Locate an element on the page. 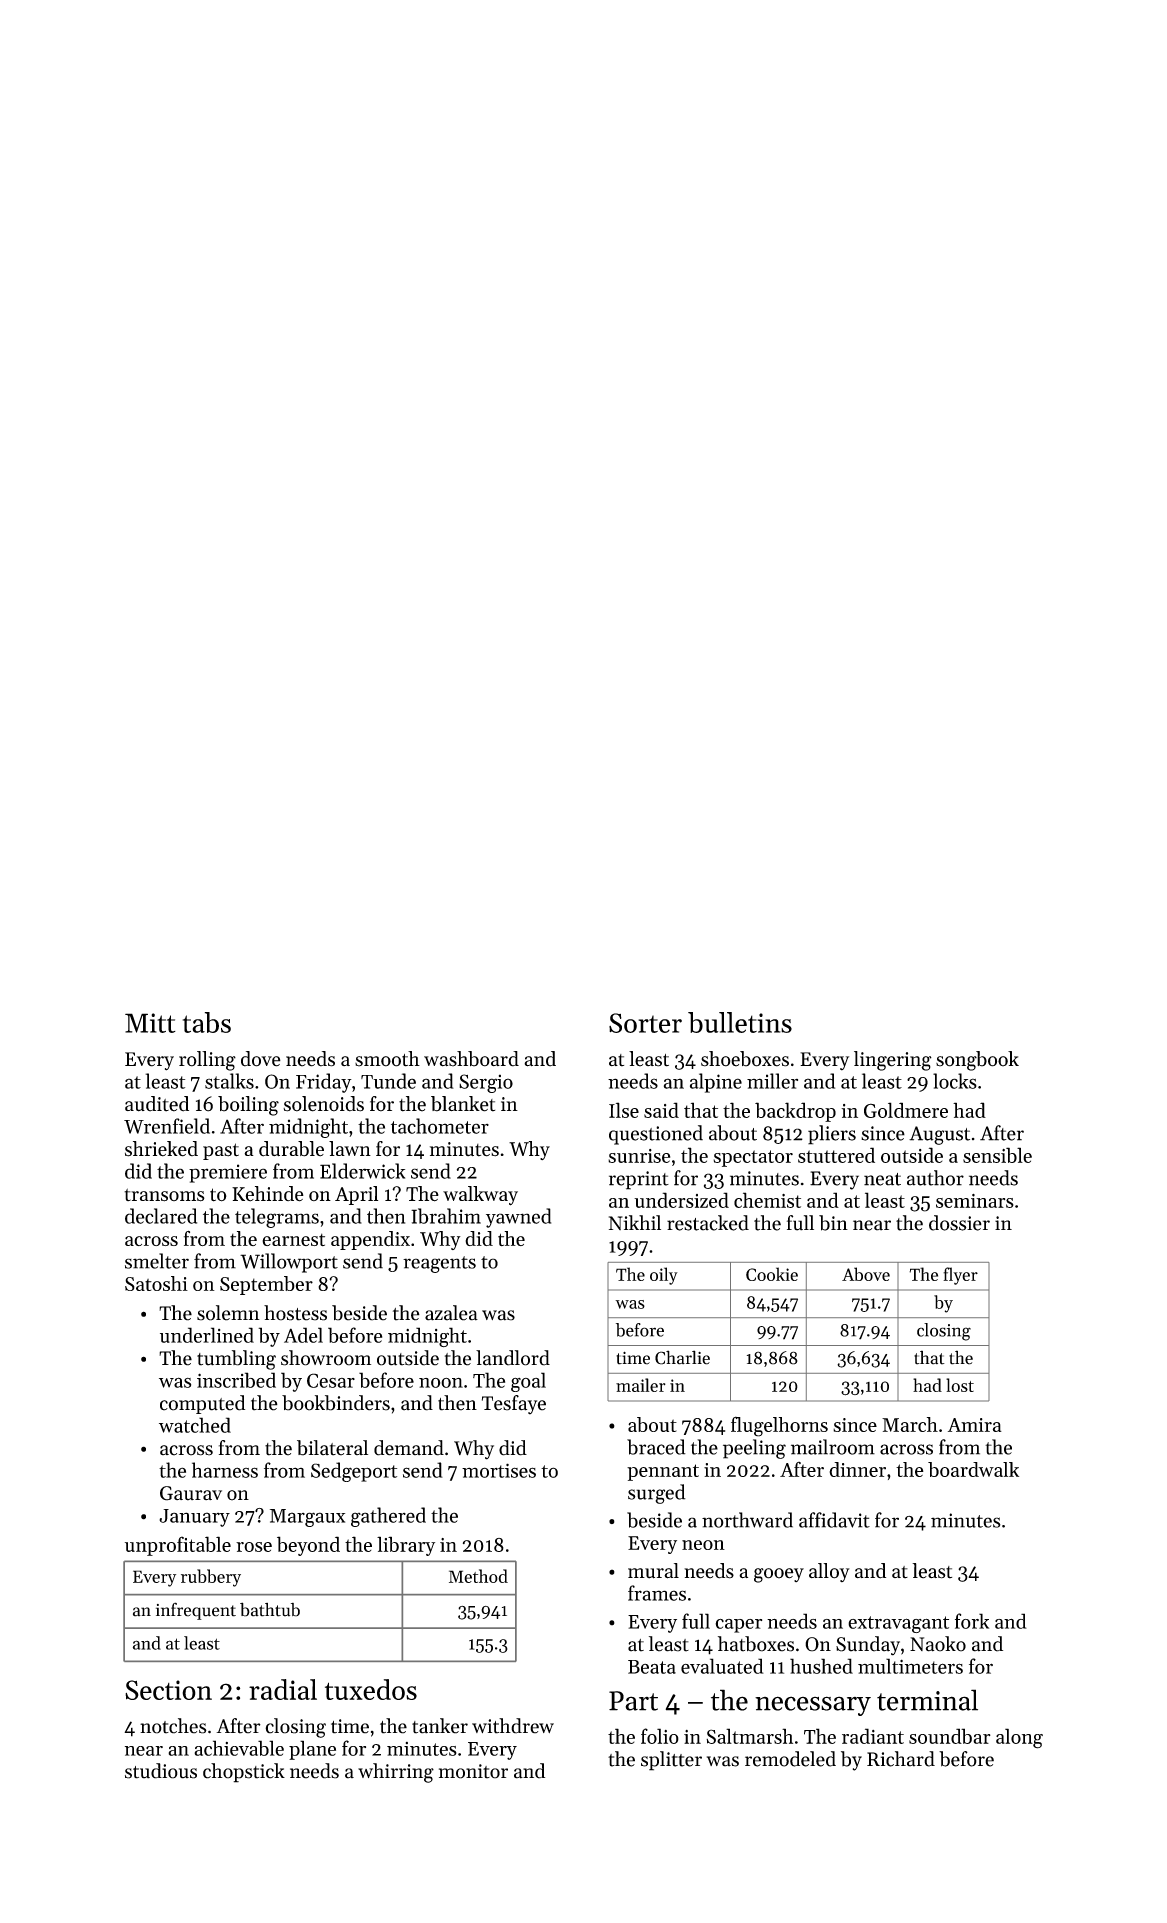 The image size is (1167, 1923). Friday is located at coordinates (324, 1083).
